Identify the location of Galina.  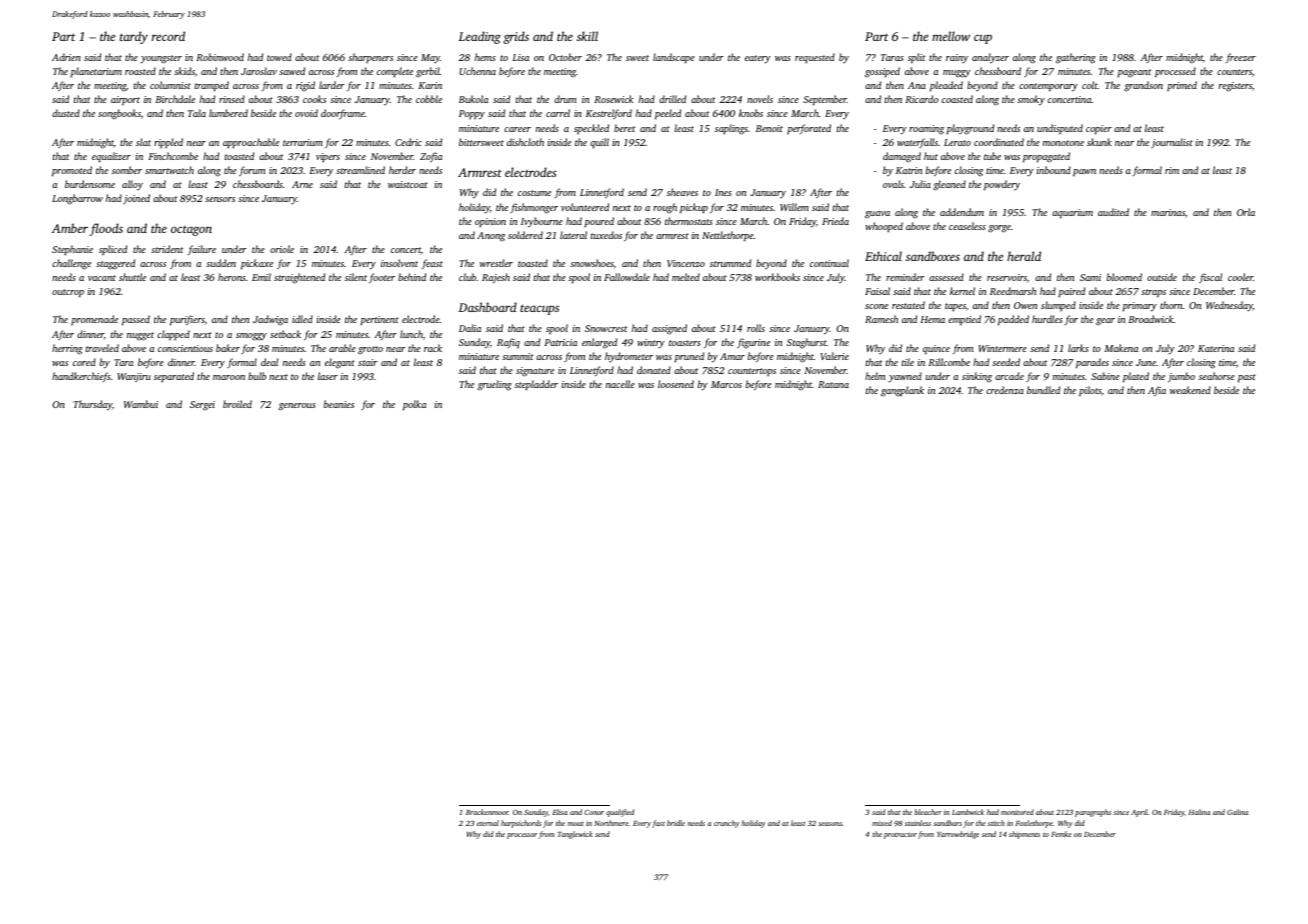
(1237, 812).
